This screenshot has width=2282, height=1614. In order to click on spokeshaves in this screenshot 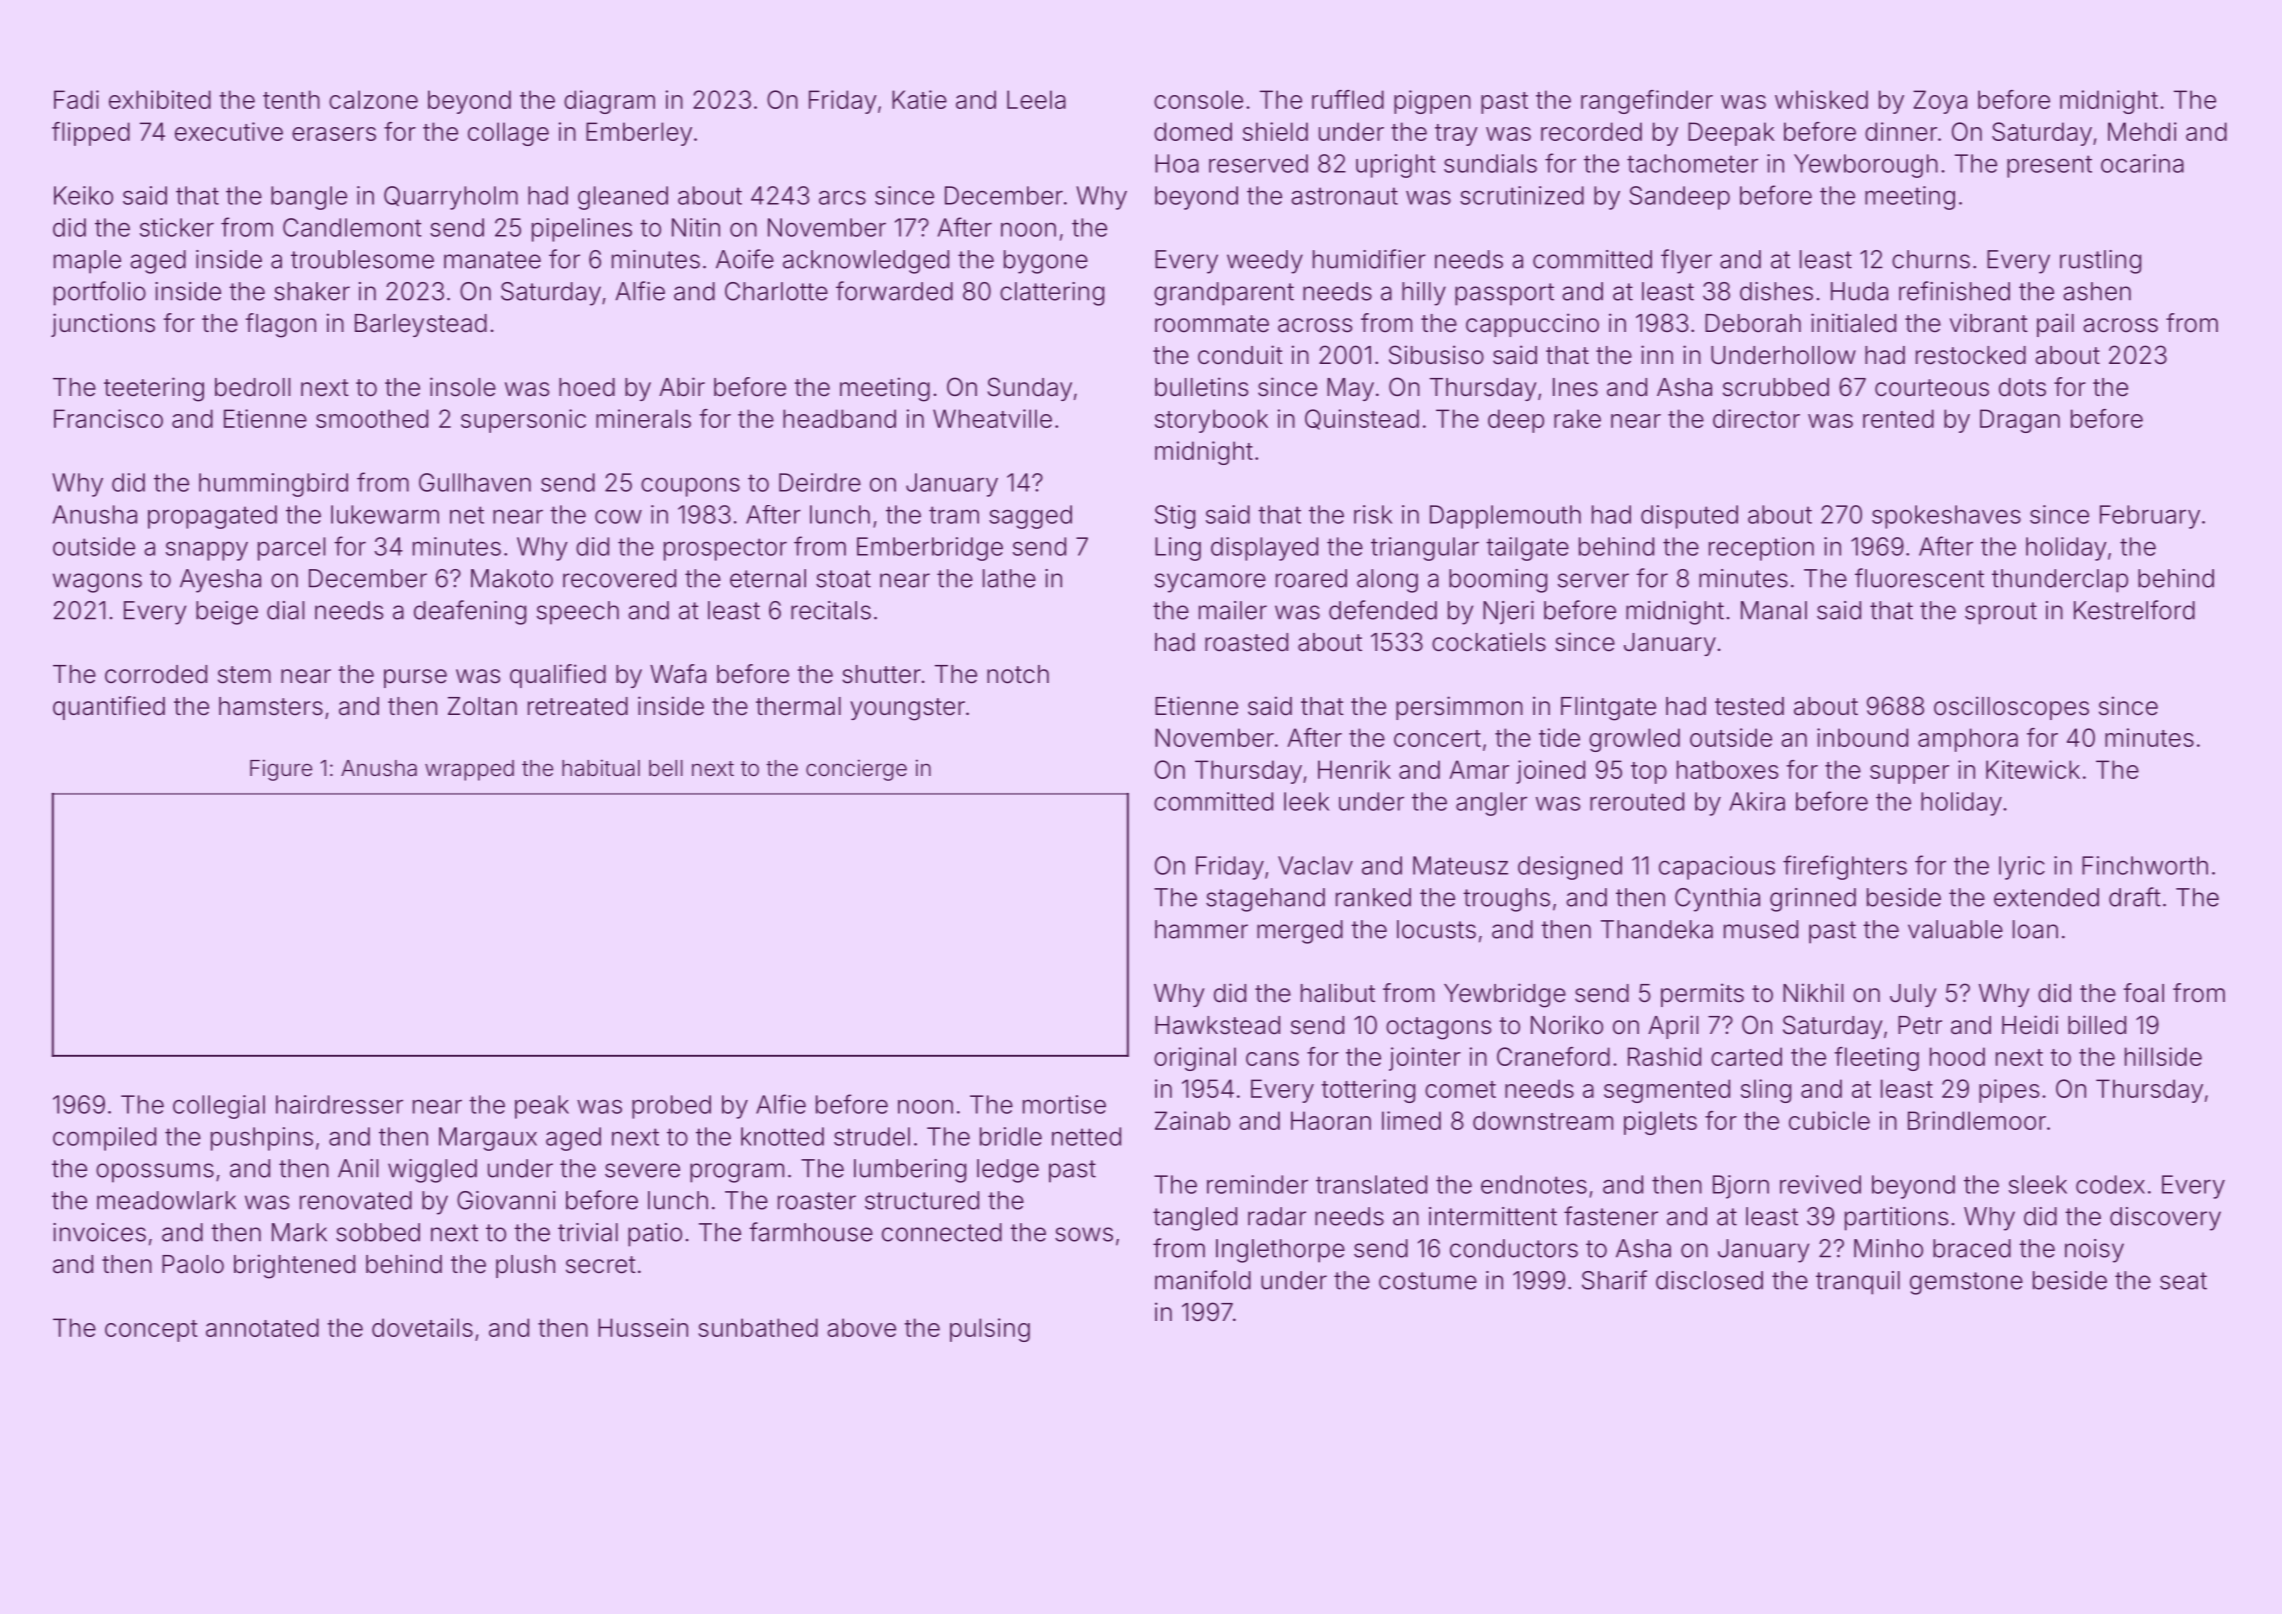, I will do `click(1946, 517)`.
